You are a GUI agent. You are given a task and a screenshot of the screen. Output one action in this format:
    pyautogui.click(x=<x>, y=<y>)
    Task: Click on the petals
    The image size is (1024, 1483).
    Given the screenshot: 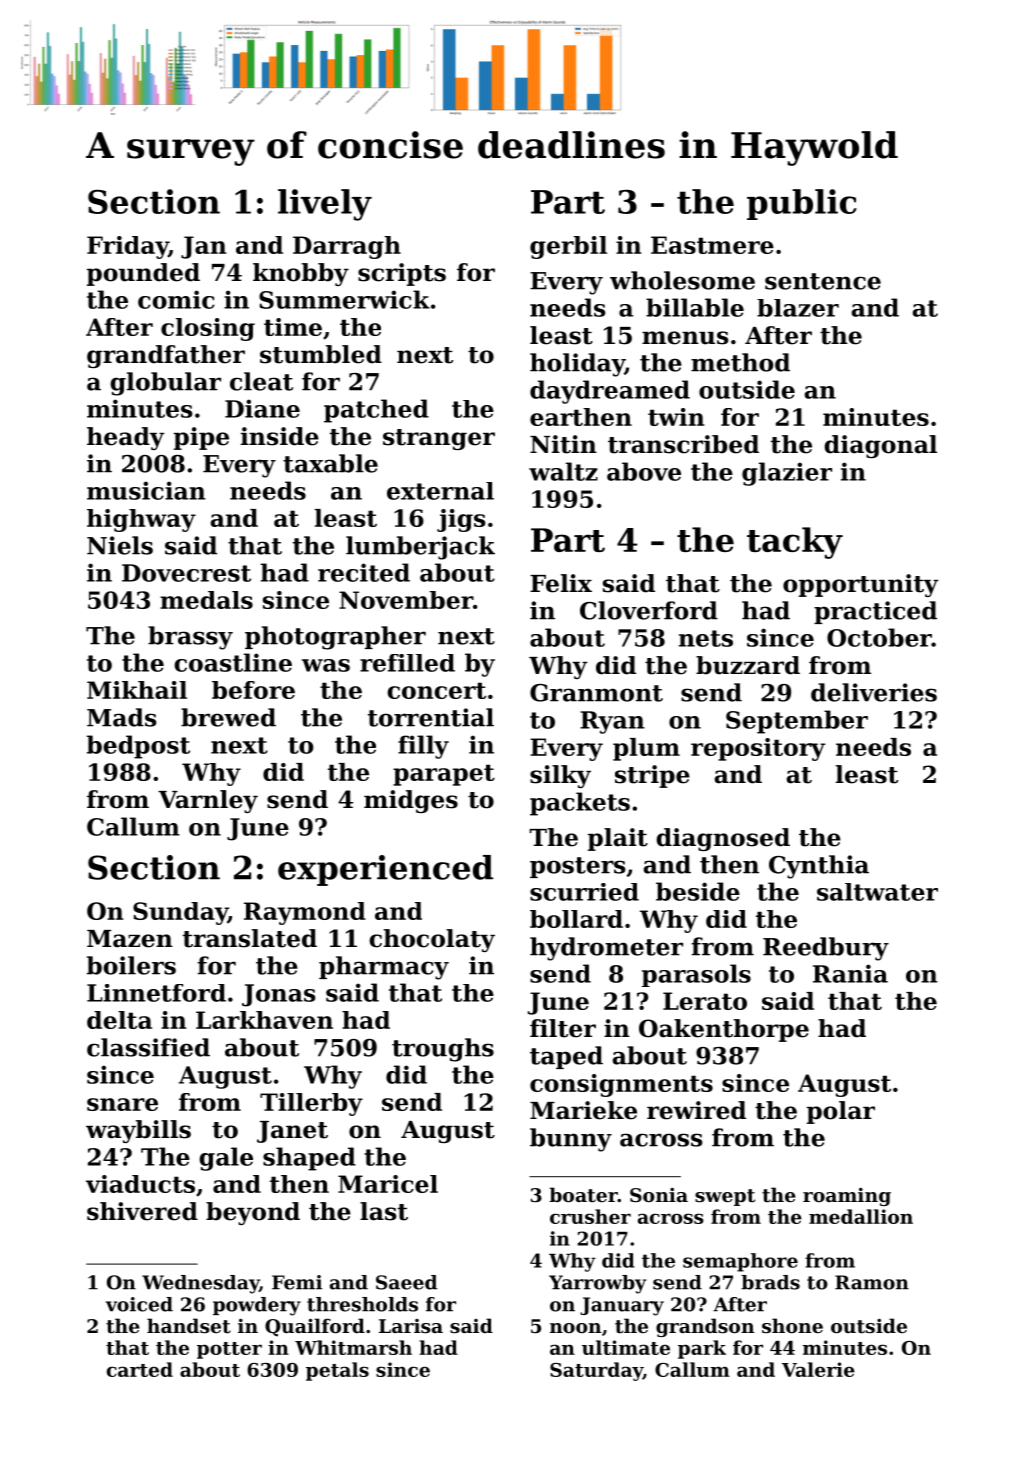 What is the action you would take?
    pyautogui.click(x=337, y=1371)
